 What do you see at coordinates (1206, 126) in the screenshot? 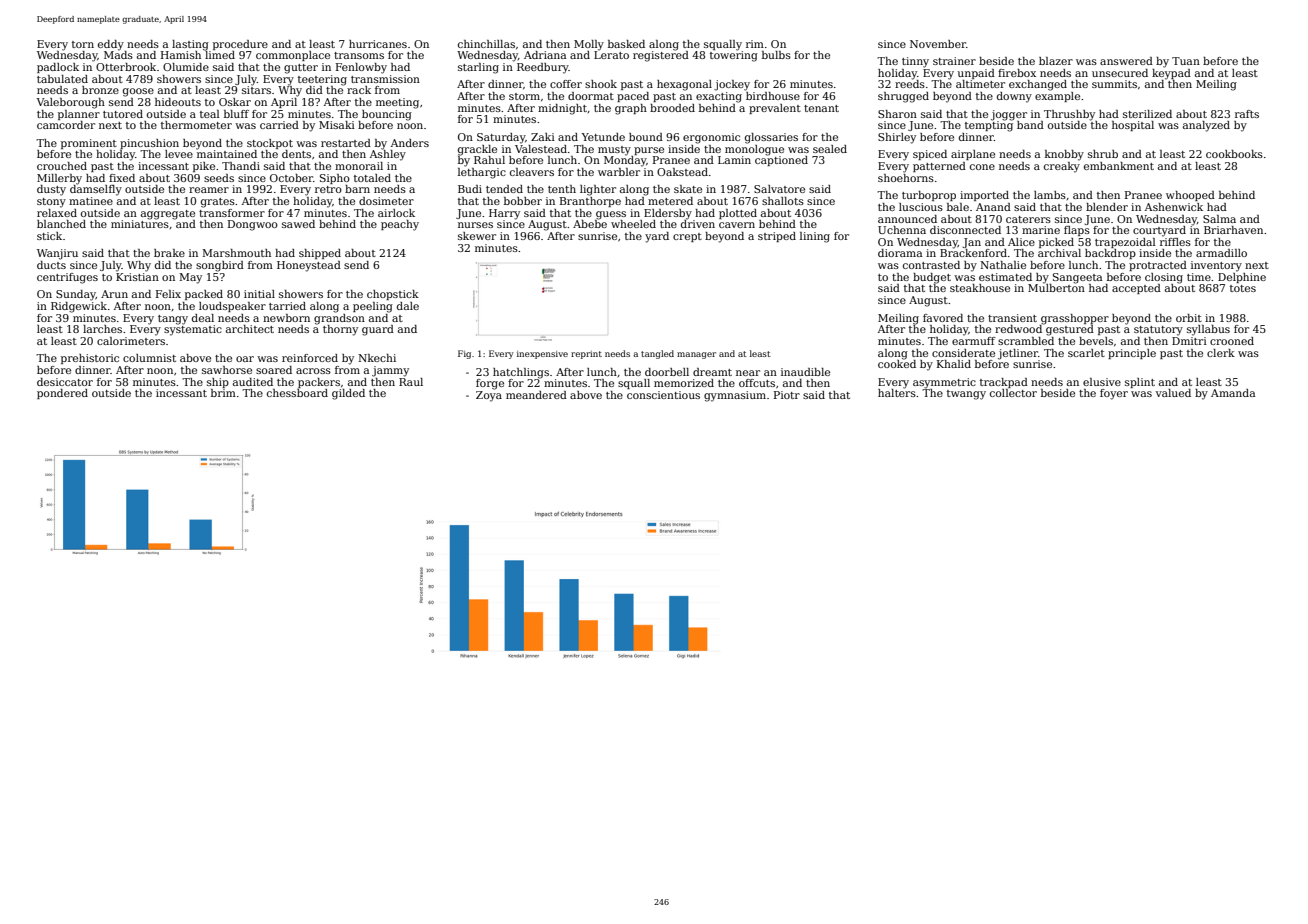
I see `analyzed` at bounding box center [1206, 126].
